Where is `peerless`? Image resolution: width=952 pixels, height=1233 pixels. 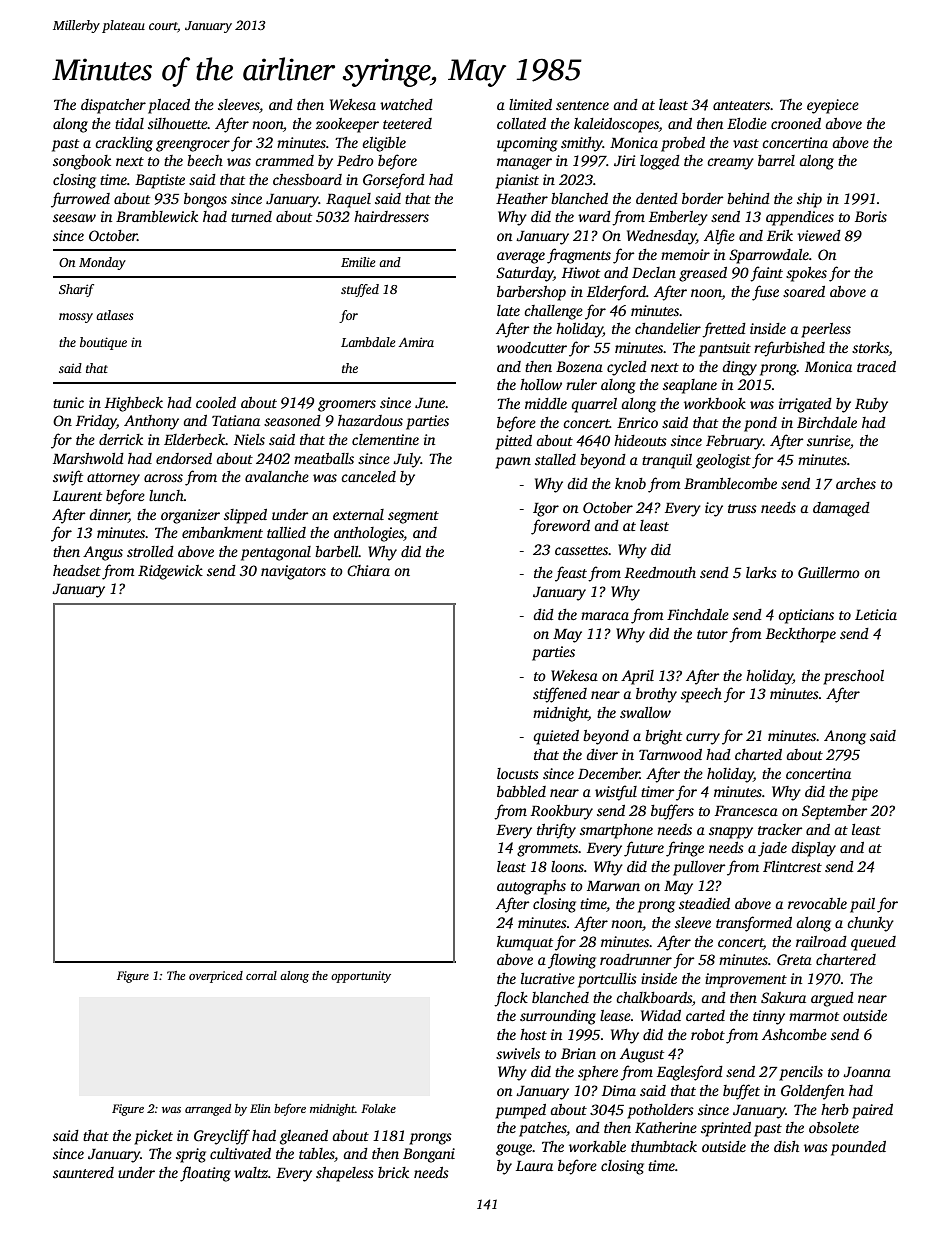
peerless is located at coordinates (826, 330).
